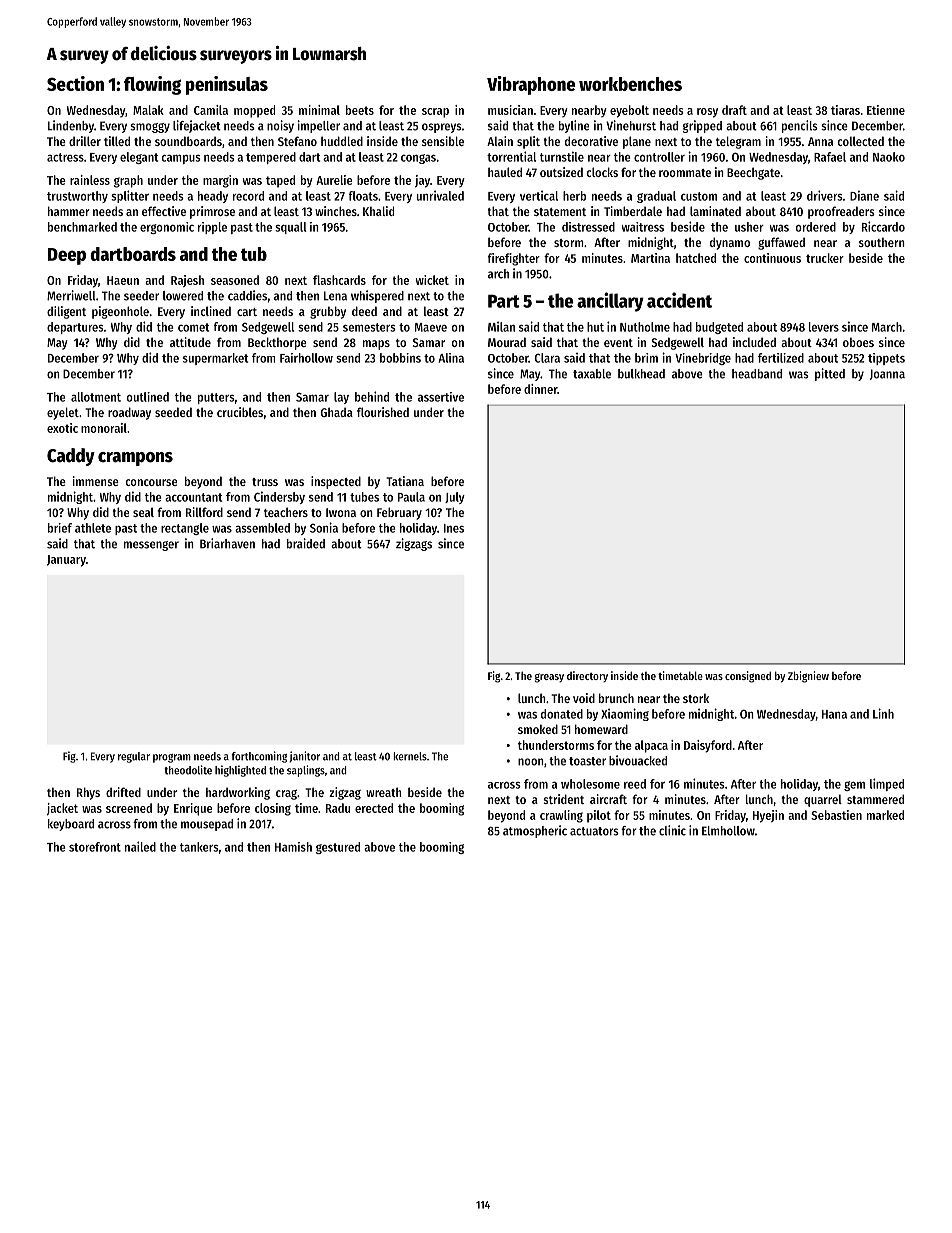  I want to click on Naoko, so click(889, 157).
